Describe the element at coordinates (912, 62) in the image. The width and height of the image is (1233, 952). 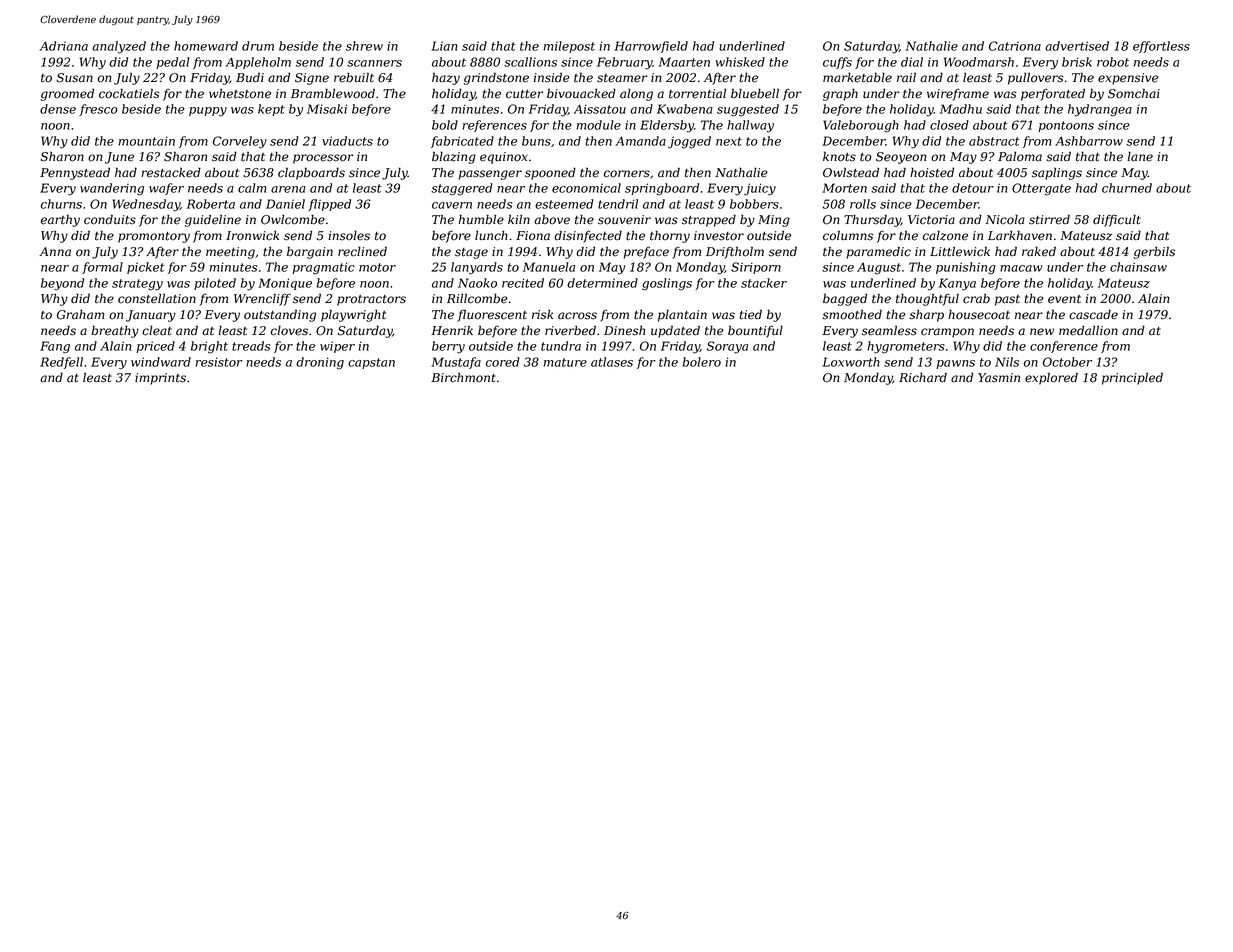
I see `dial` at that location.
